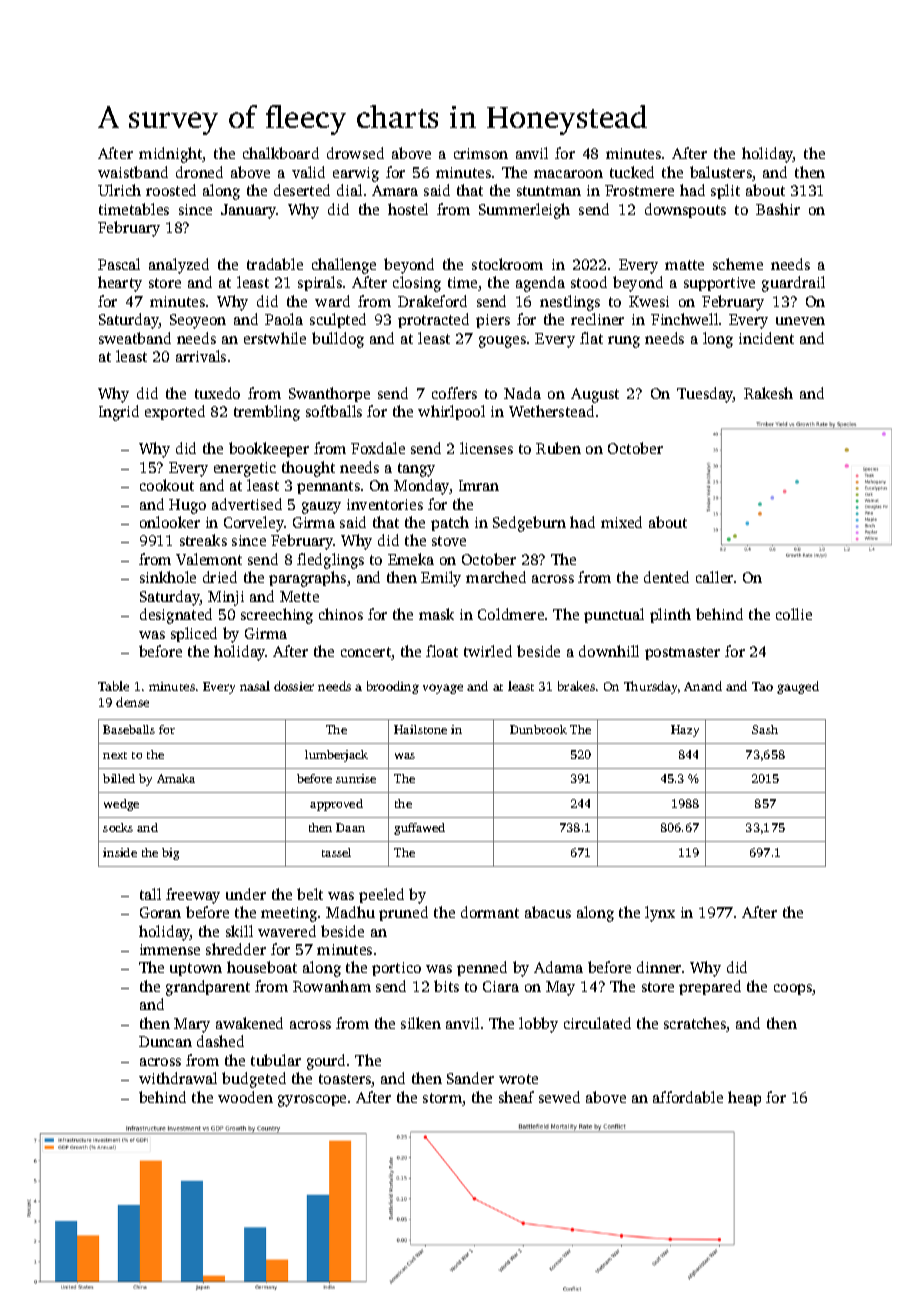 Image resolution: width=924 pixels, height=1314 pixels. Describe the element at coordinates (170, 949) in the image. I see `immense` at that location.
